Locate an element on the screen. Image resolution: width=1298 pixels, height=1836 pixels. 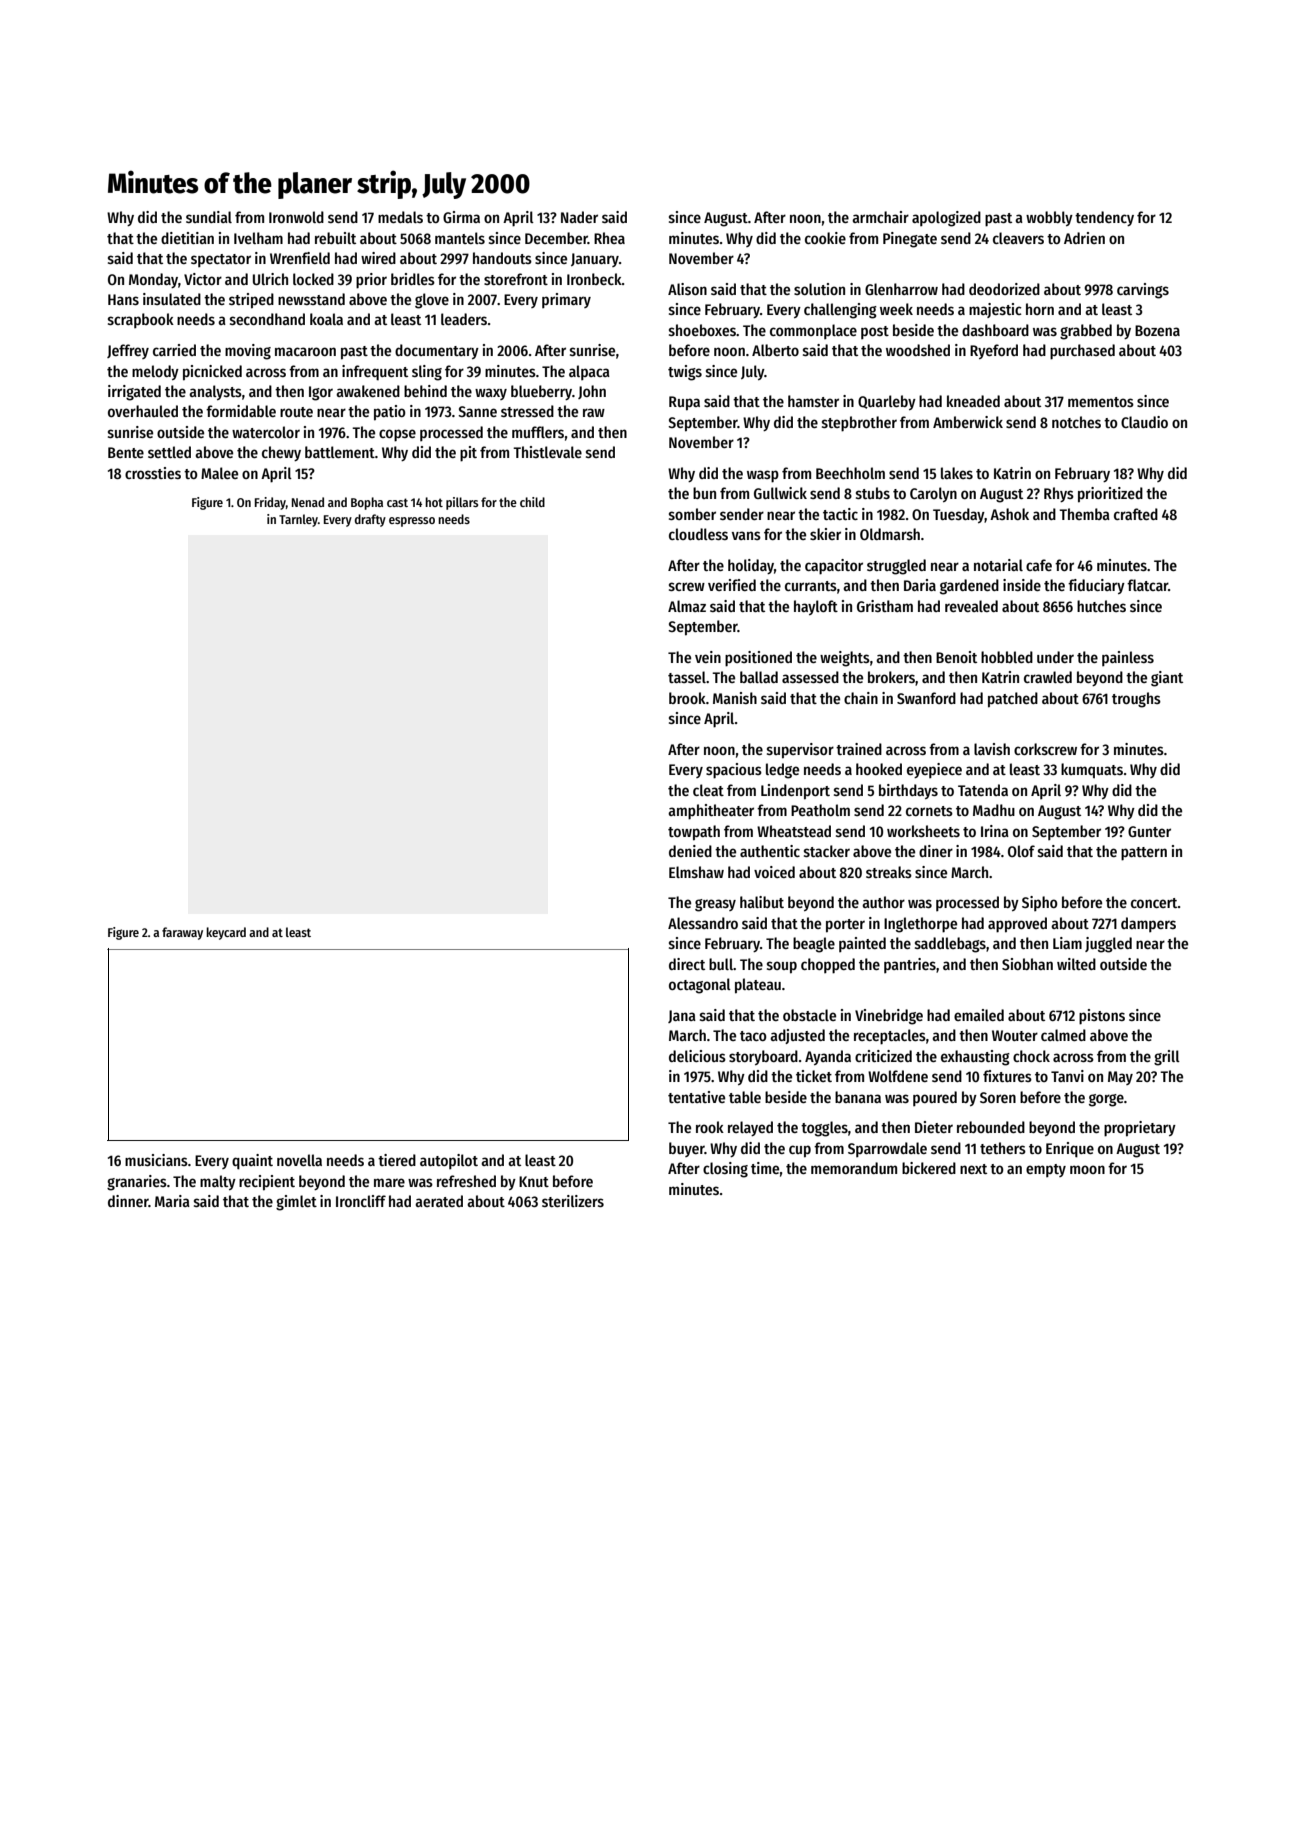
stressed is located at coordinates (527, 411).
